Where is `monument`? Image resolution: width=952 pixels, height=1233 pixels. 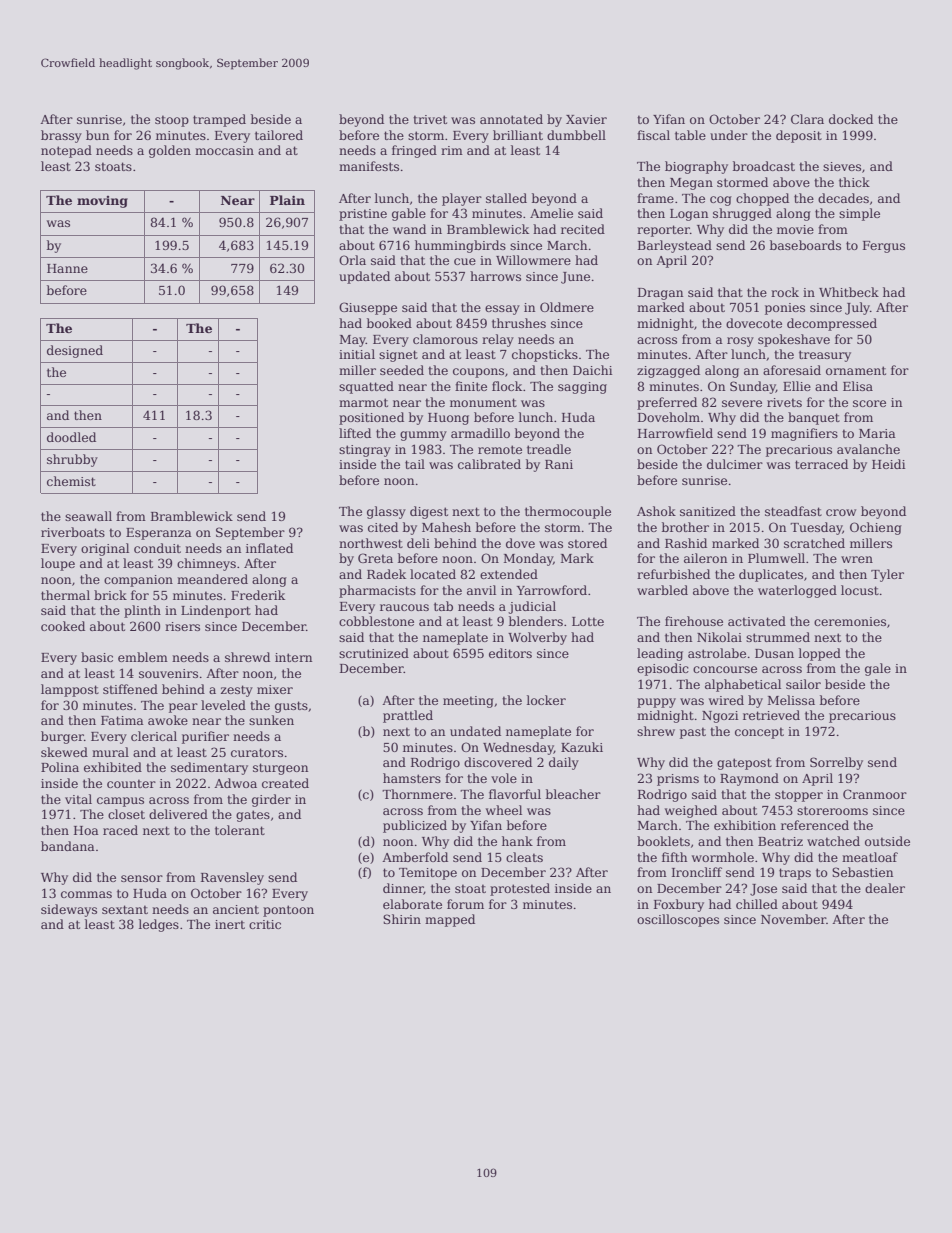 monument is located at coordinates (483, 402).
